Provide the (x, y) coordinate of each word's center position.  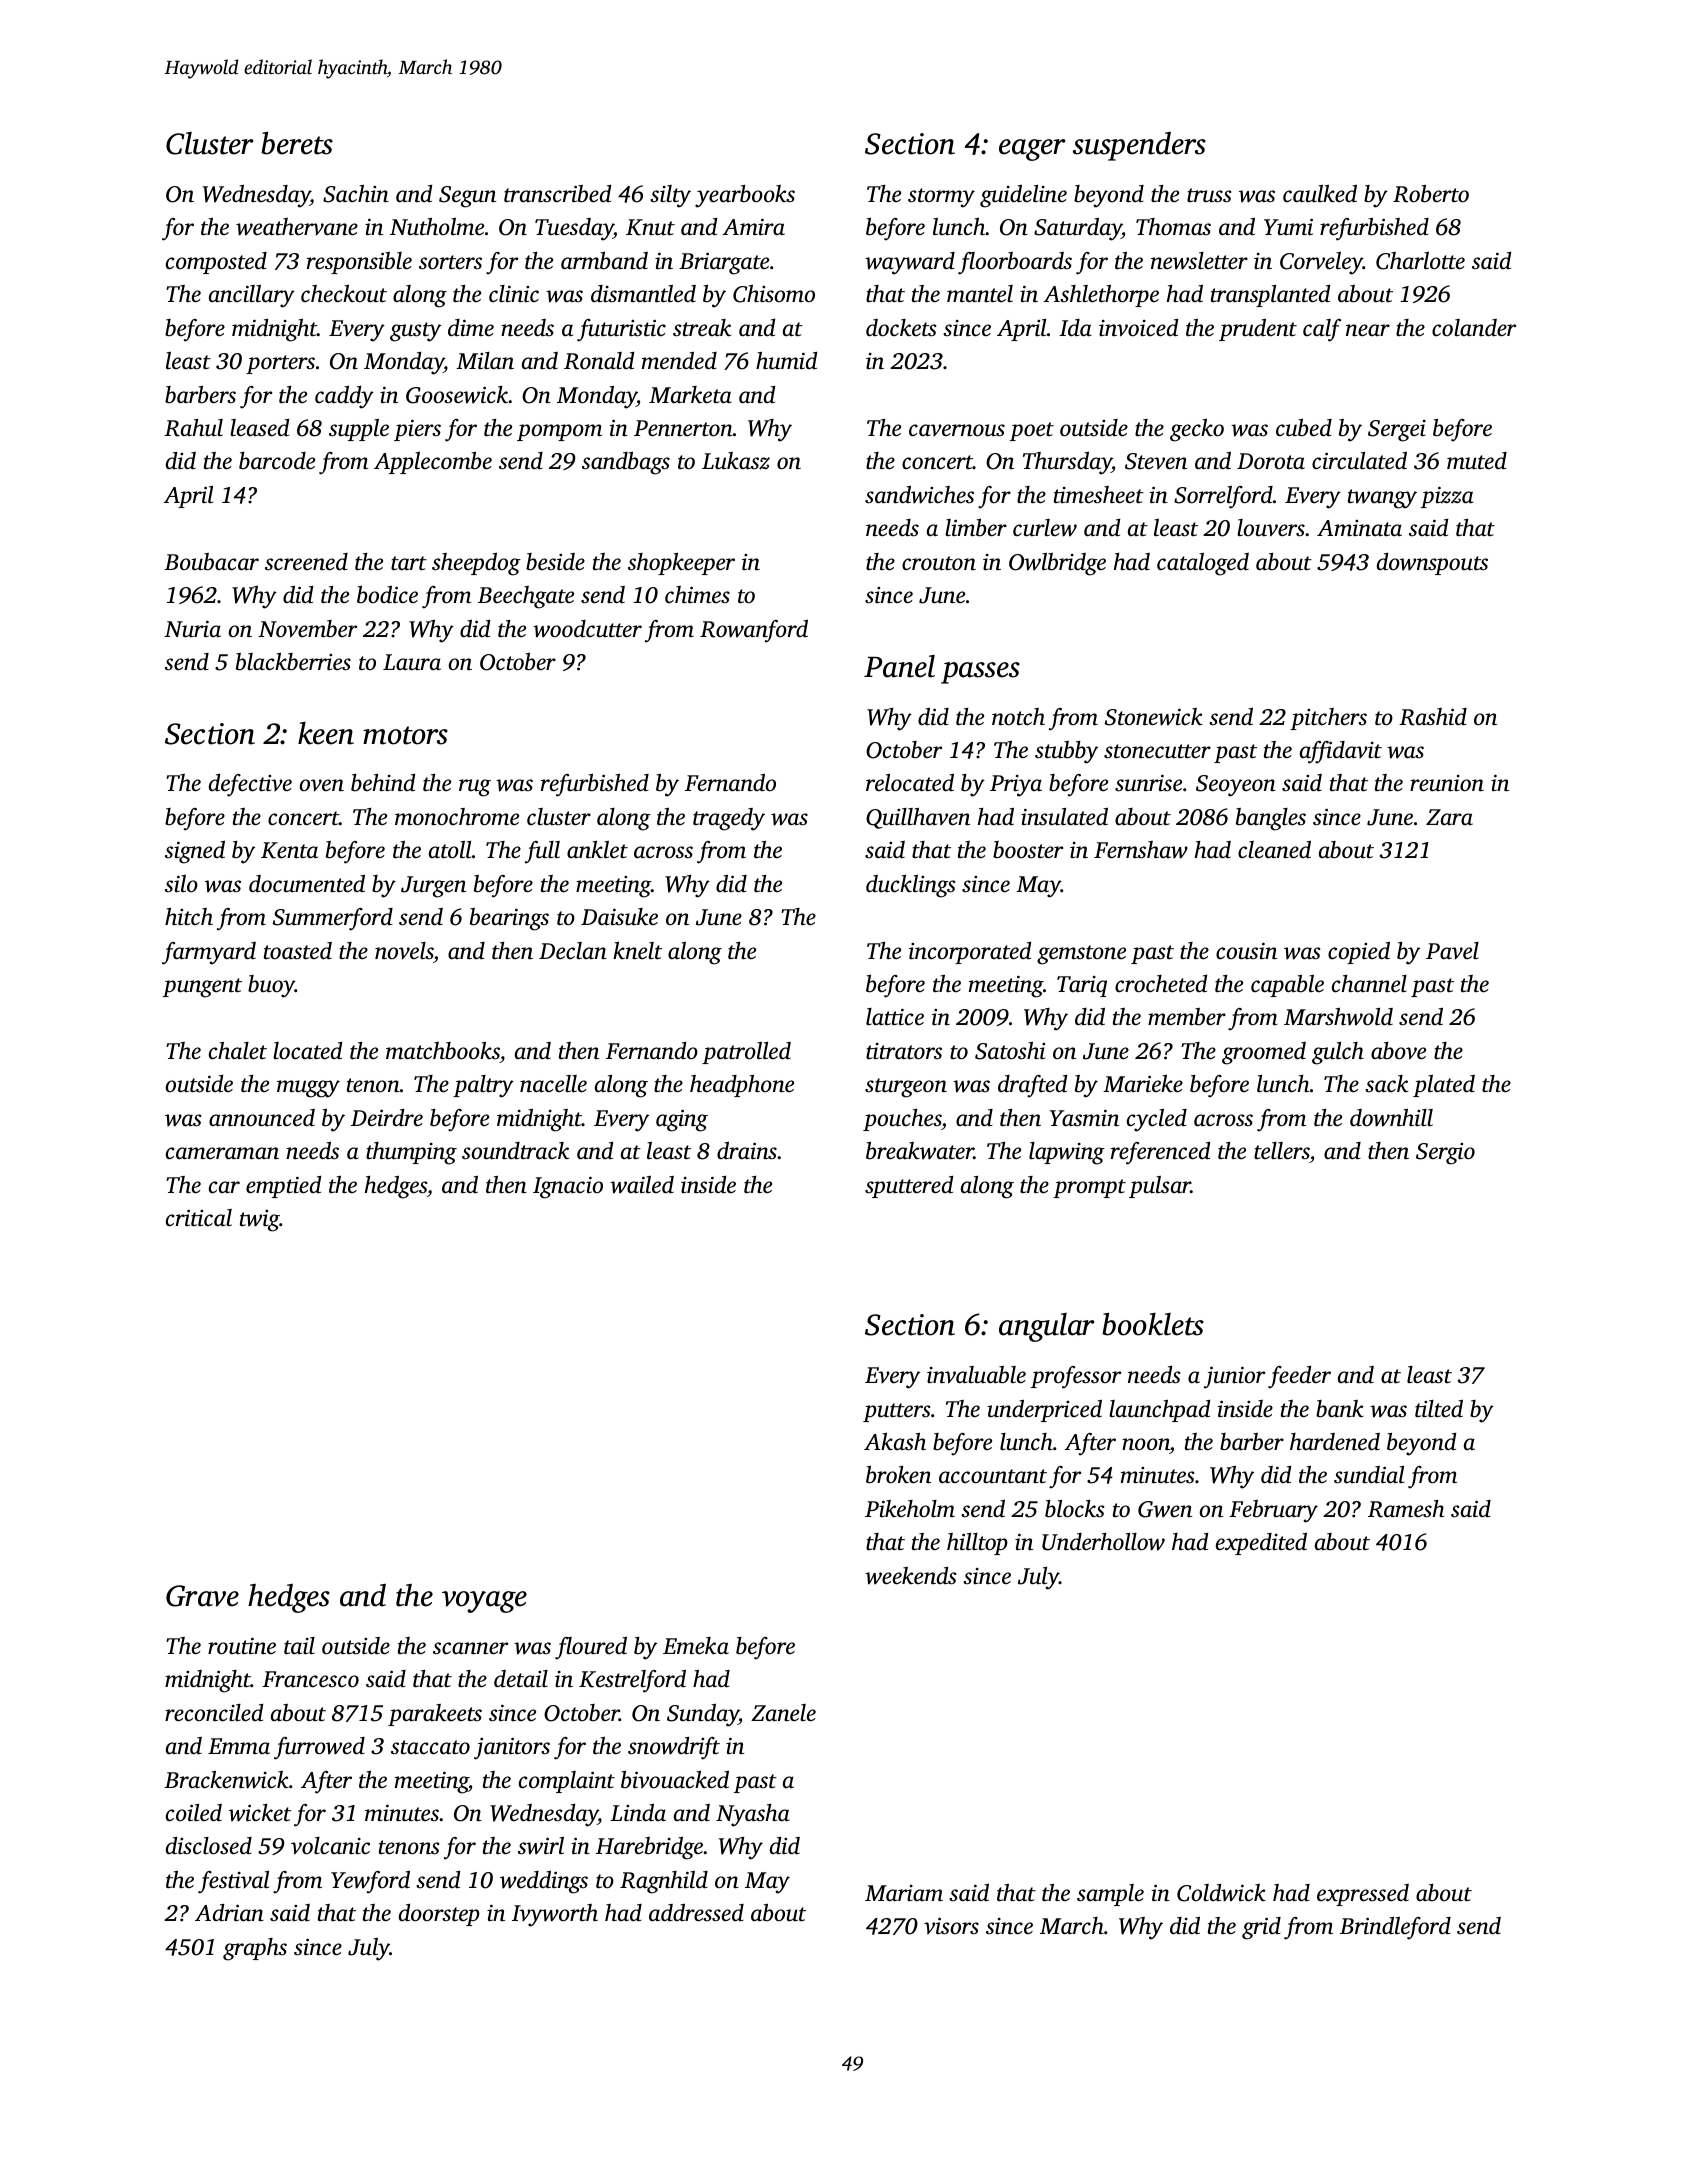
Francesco (310, 1679)
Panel (899, 666)
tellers (1282, 1151)
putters (896, 1412)
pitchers (1328, 719)
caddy (344, 397)
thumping (411, 1153)
